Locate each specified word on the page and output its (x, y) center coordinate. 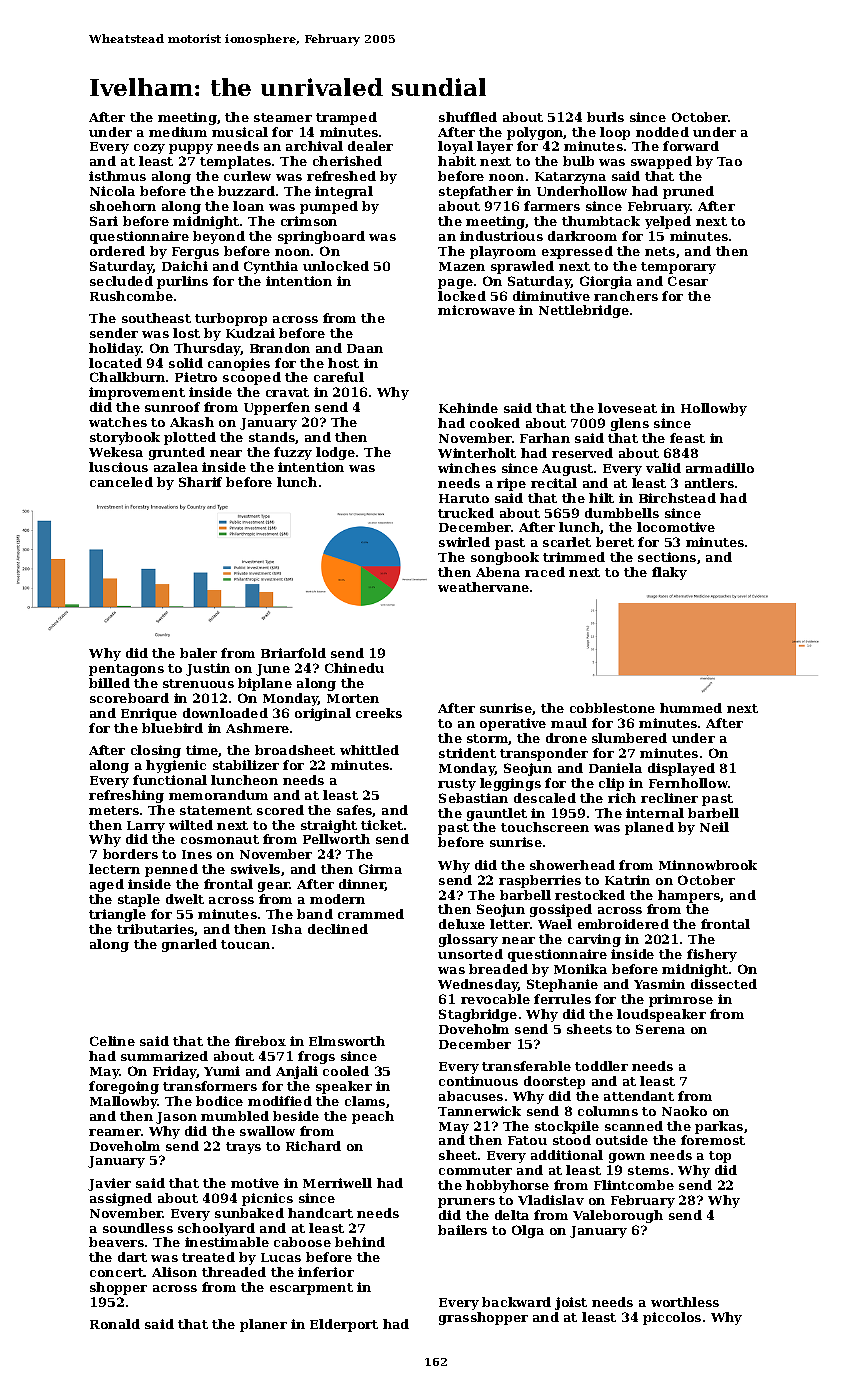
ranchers (626, 296)
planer (263, 1325)
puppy (191, 149)
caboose (302, 1242)
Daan (365, 348)
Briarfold (293, 653)
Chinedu (354, 668)
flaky (669, 573)
